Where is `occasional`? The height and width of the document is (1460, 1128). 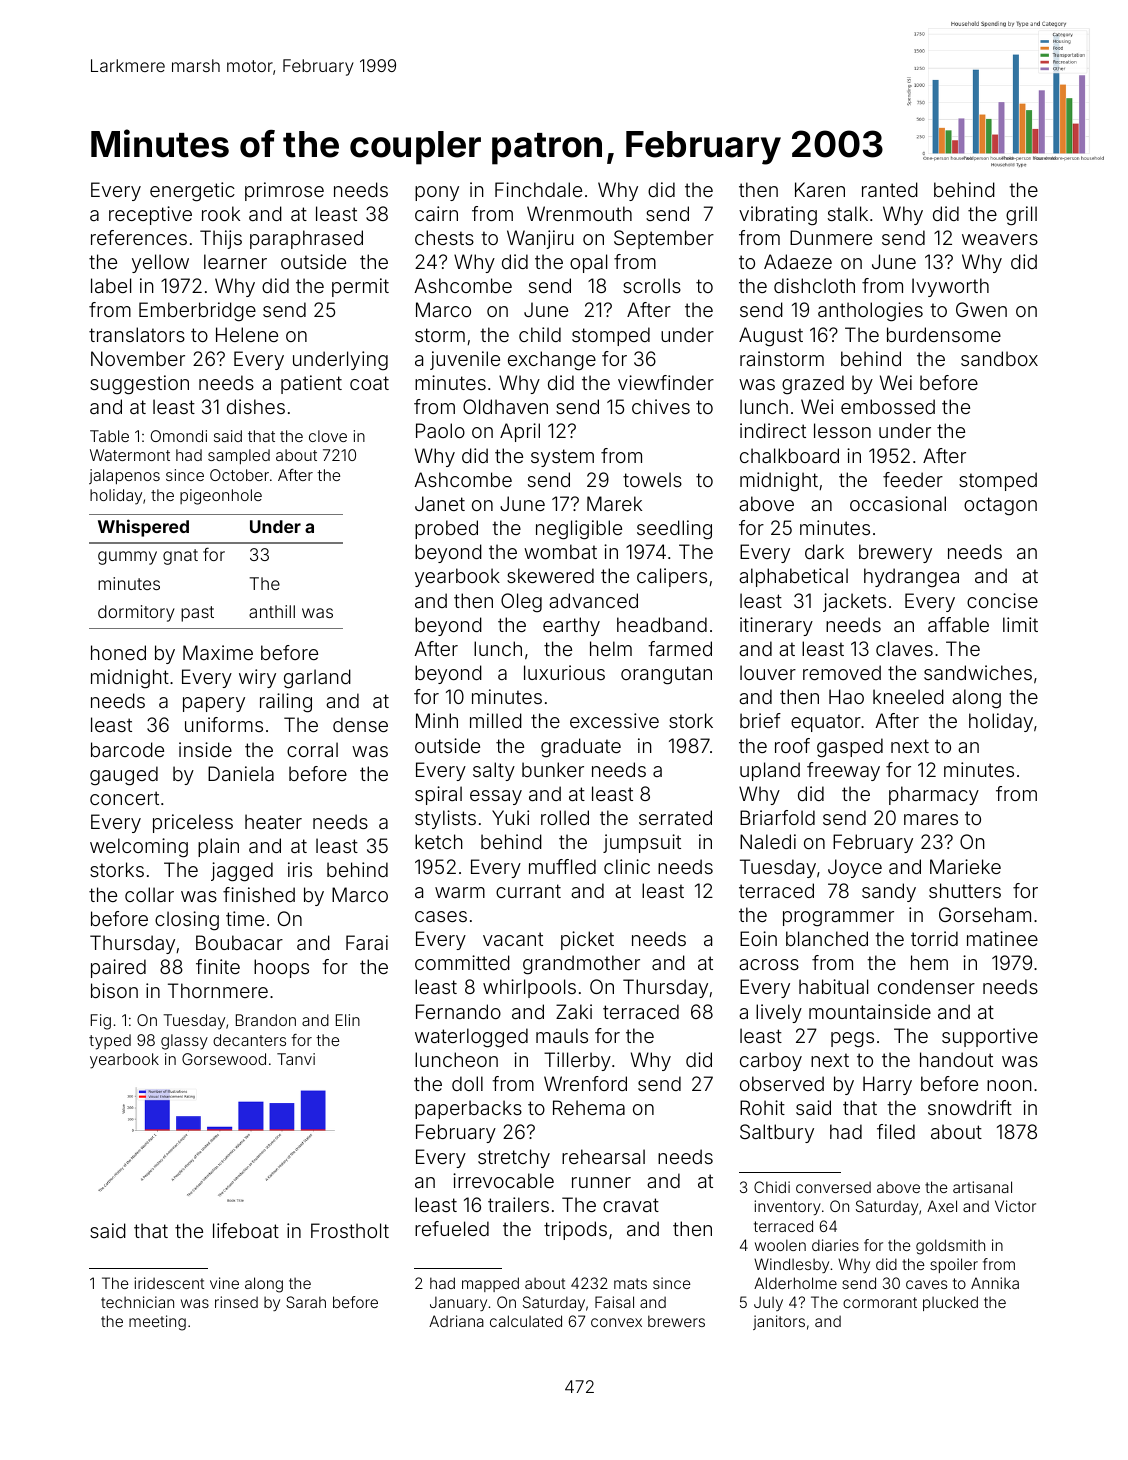
occasional is located at coordinates (898, 503).
